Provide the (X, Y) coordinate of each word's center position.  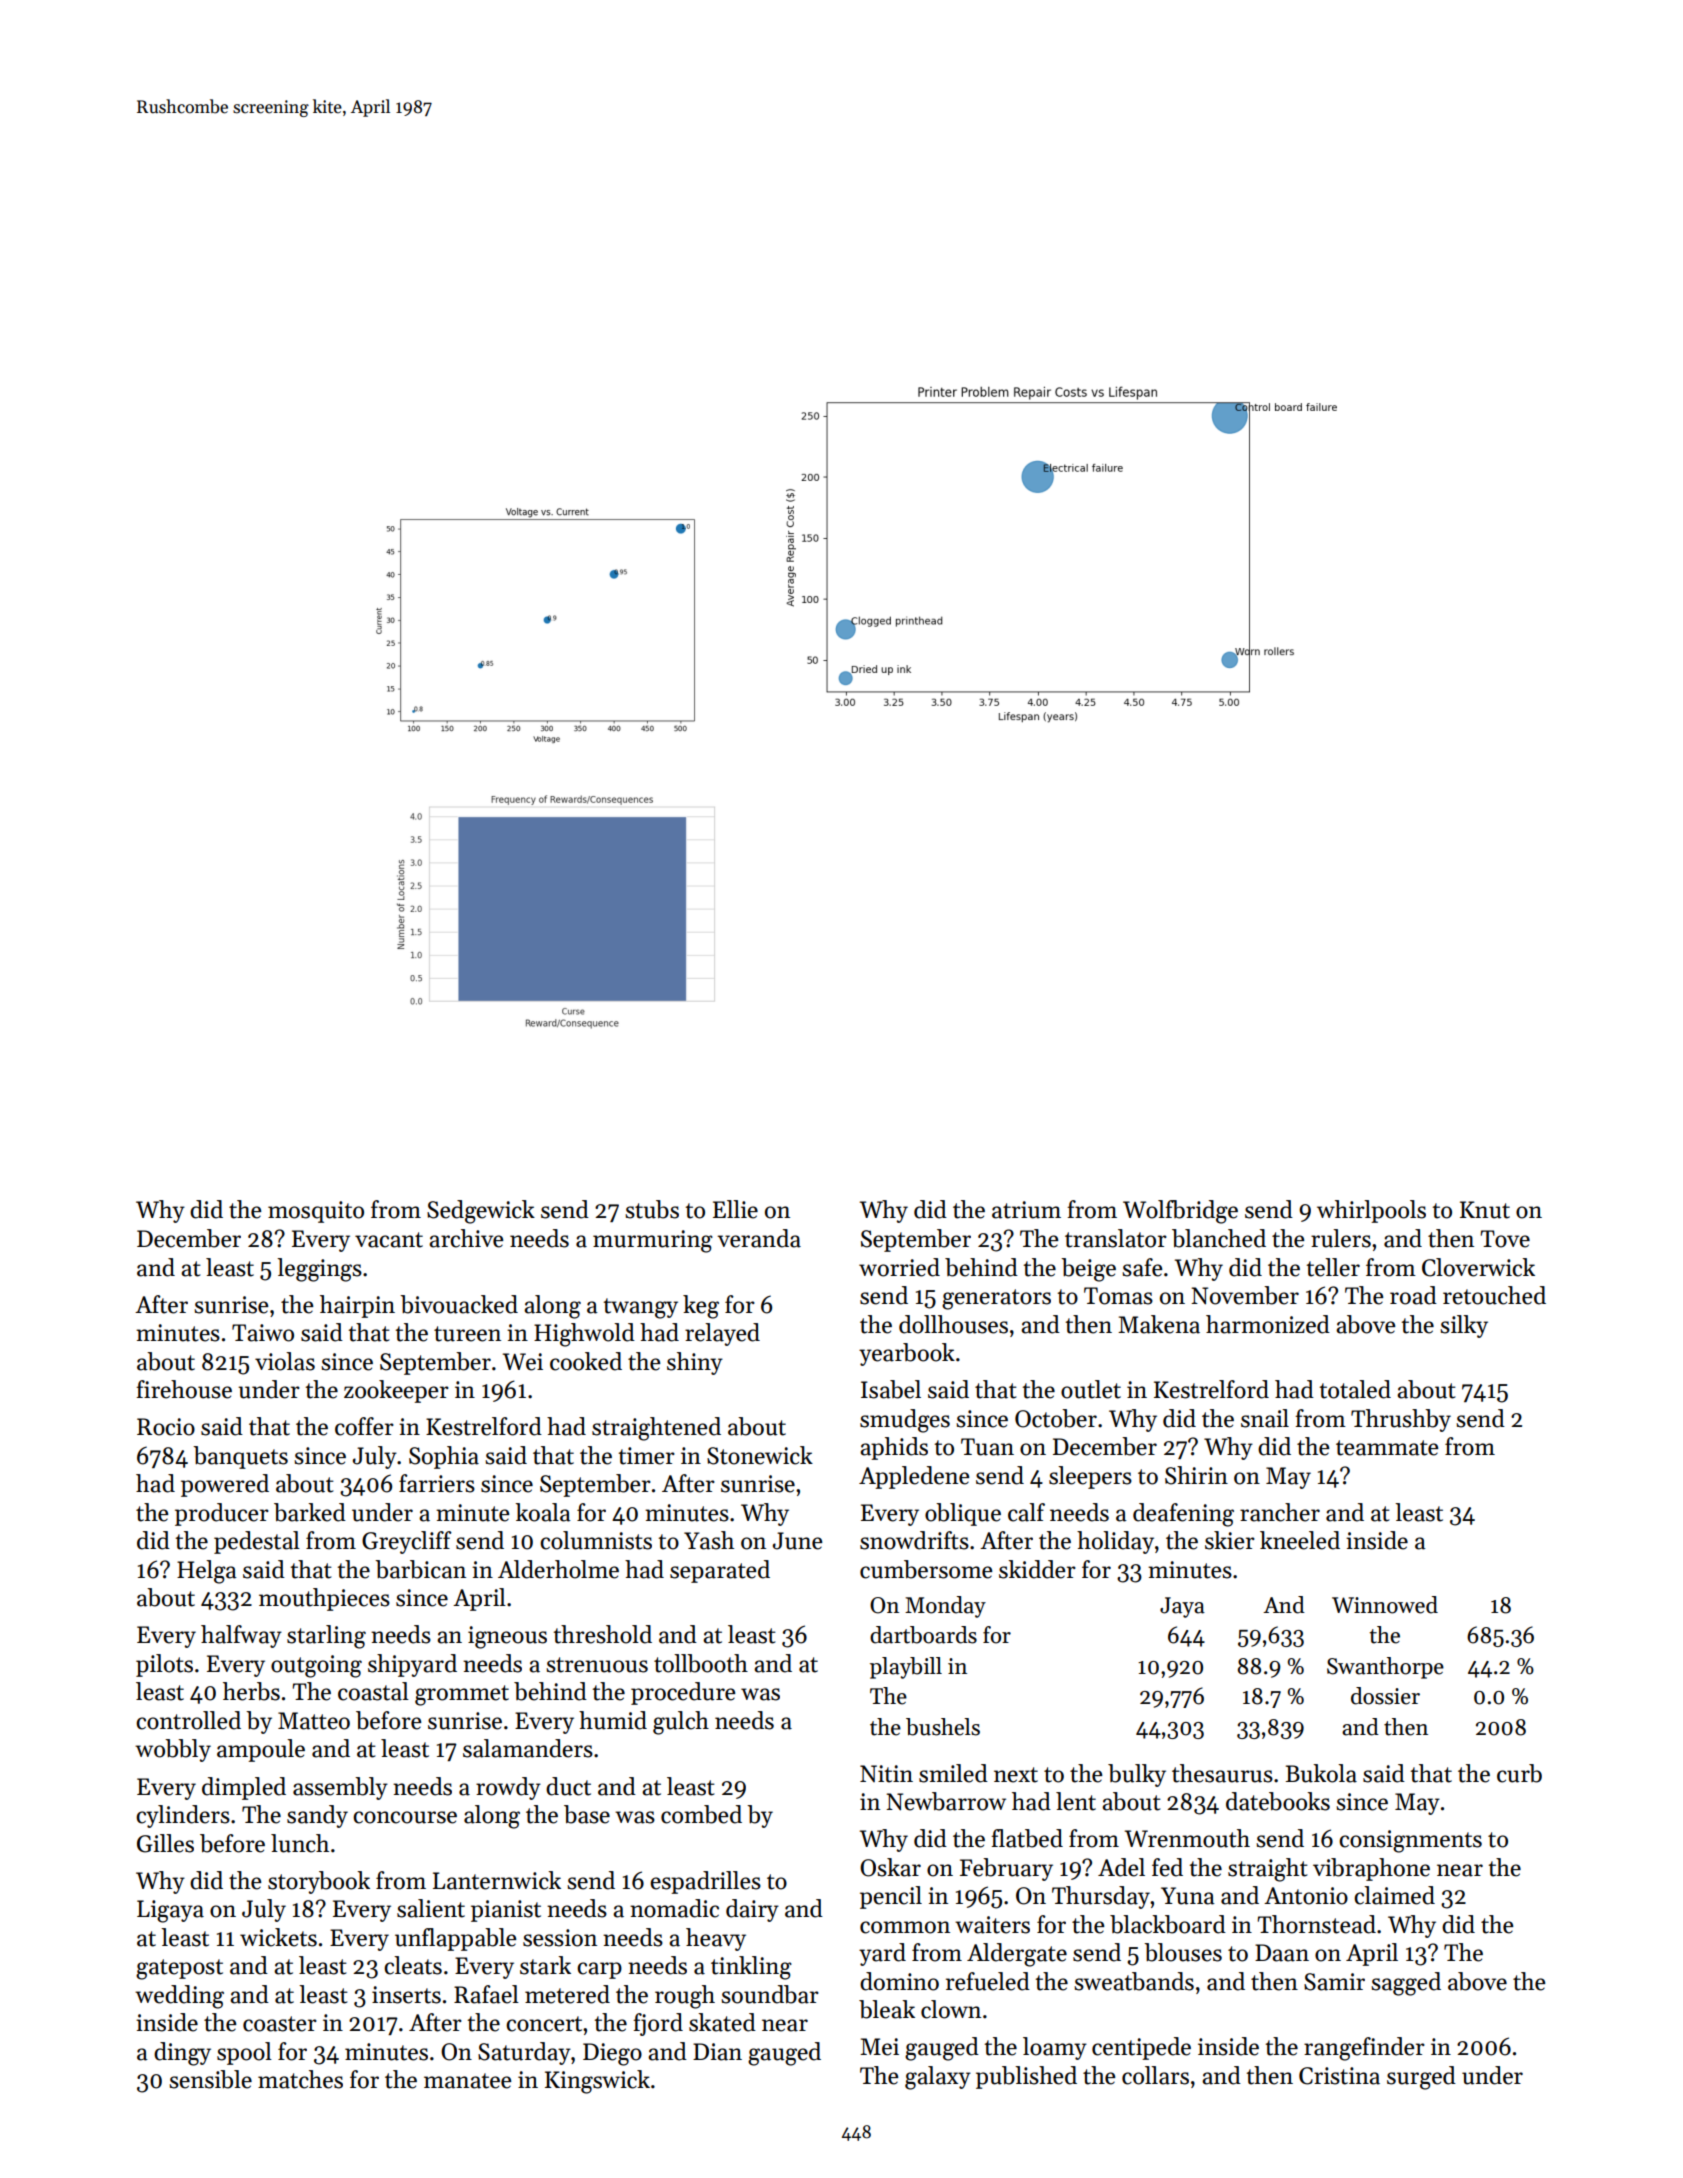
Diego (612, 2054)
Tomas (1118, 1296)
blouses (1183, 1952)
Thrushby (1401, 1420)
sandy (317, 1816)
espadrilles (705, 1882)
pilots (164, 1665)
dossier (1385, 1696)
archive (466, 1238)
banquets (240, 1457)
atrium (1026, 1210)
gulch (681, 1723)
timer (646, 1456)
